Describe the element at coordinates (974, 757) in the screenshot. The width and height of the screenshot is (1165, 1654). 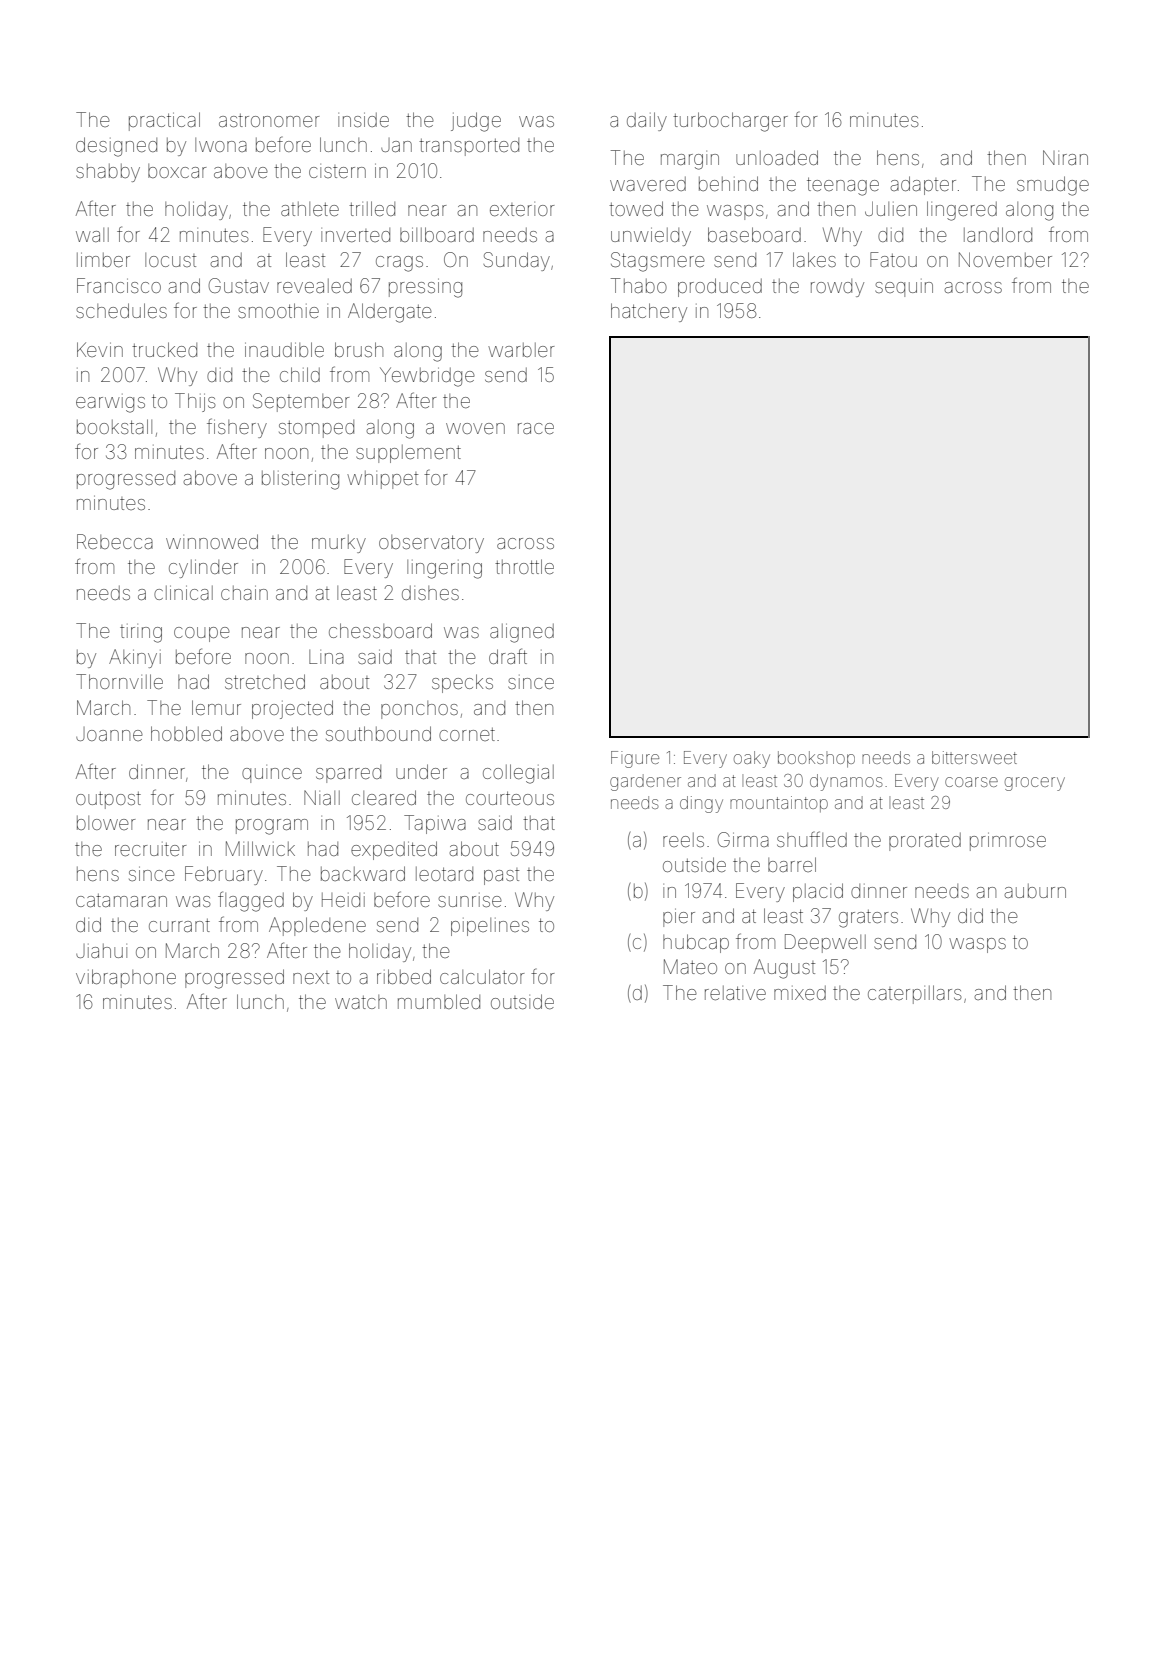
I see `bittersweet` at that location.
